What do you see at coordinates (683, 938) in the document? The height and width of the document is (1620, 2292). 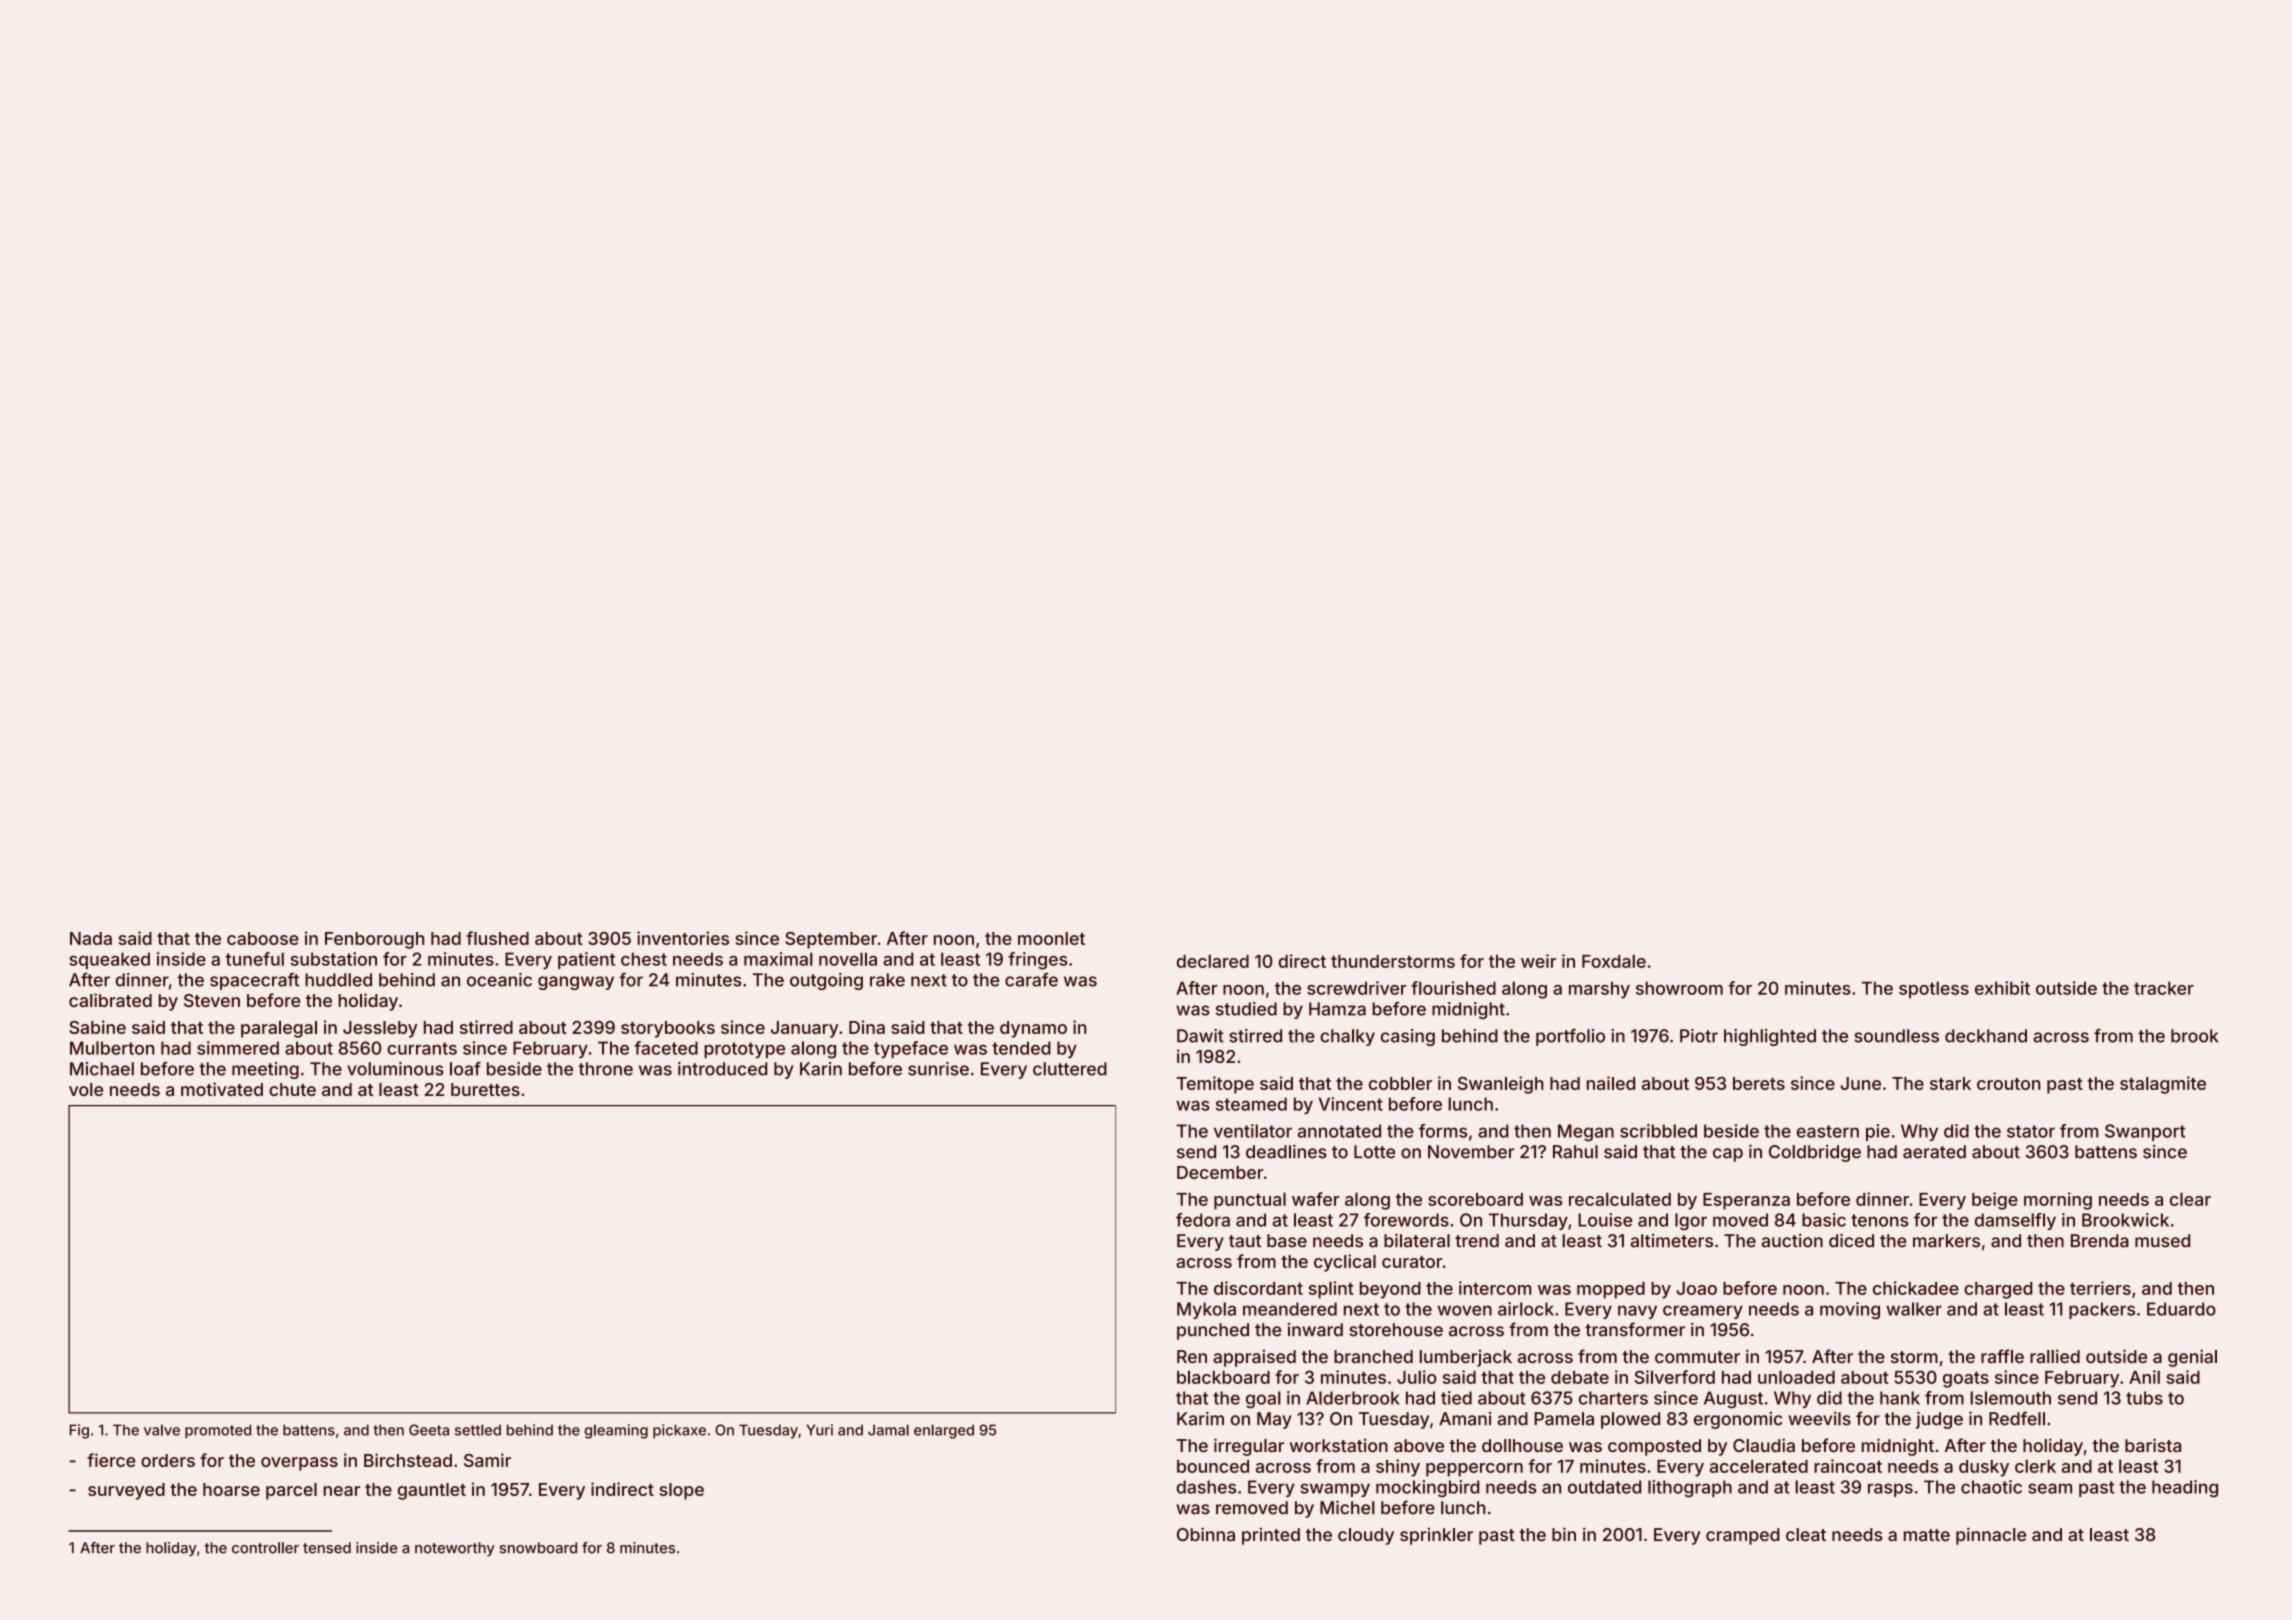 I see `inventories` at bounding box center [683, 938].
